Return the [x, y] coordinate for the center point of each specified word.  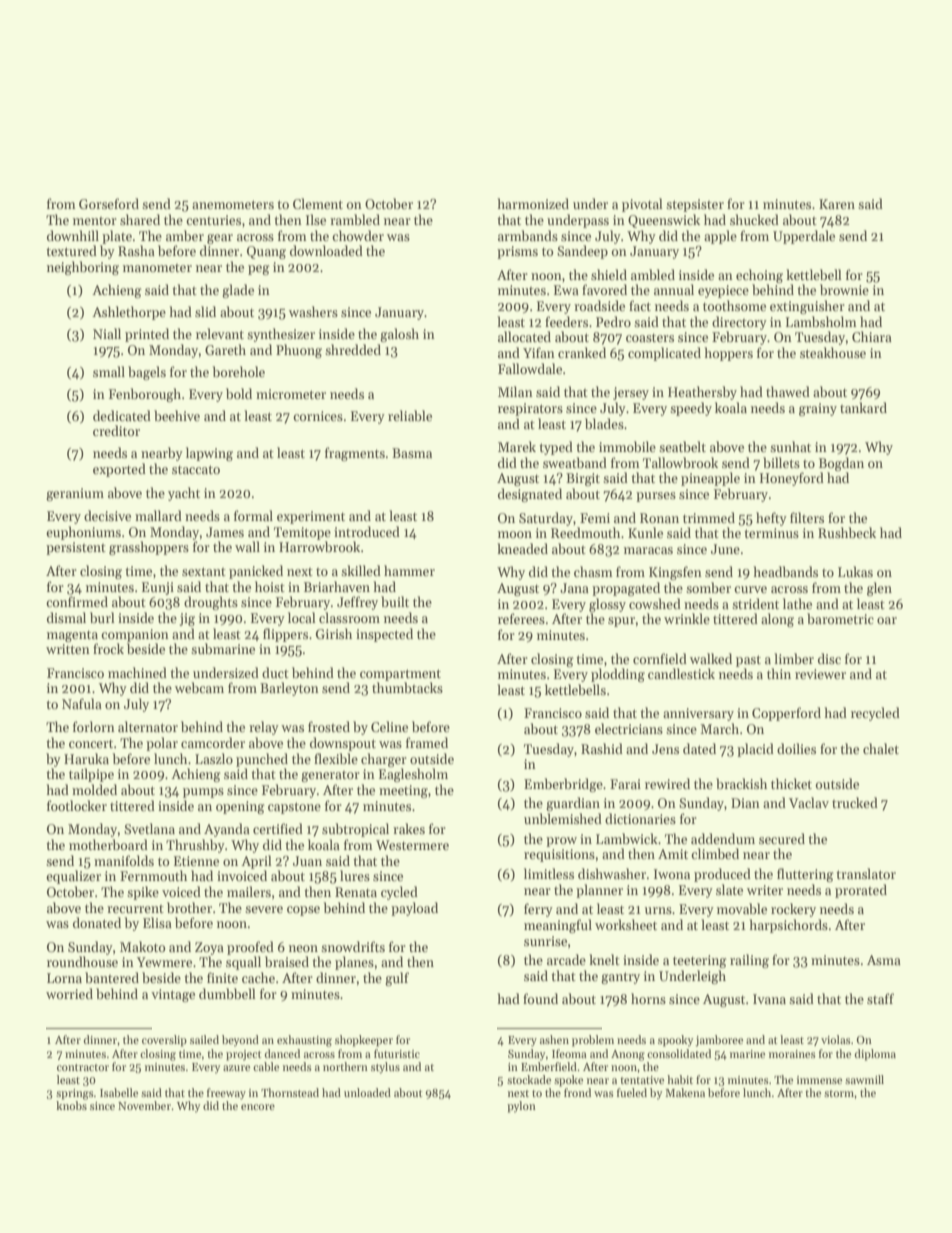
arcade [566, 959]
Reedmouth [585, 532]
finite [222, 977]
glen [879, 589]
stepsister [695, 205]
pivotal [642, 205]
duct [275, 672]
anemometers [233, 204]
